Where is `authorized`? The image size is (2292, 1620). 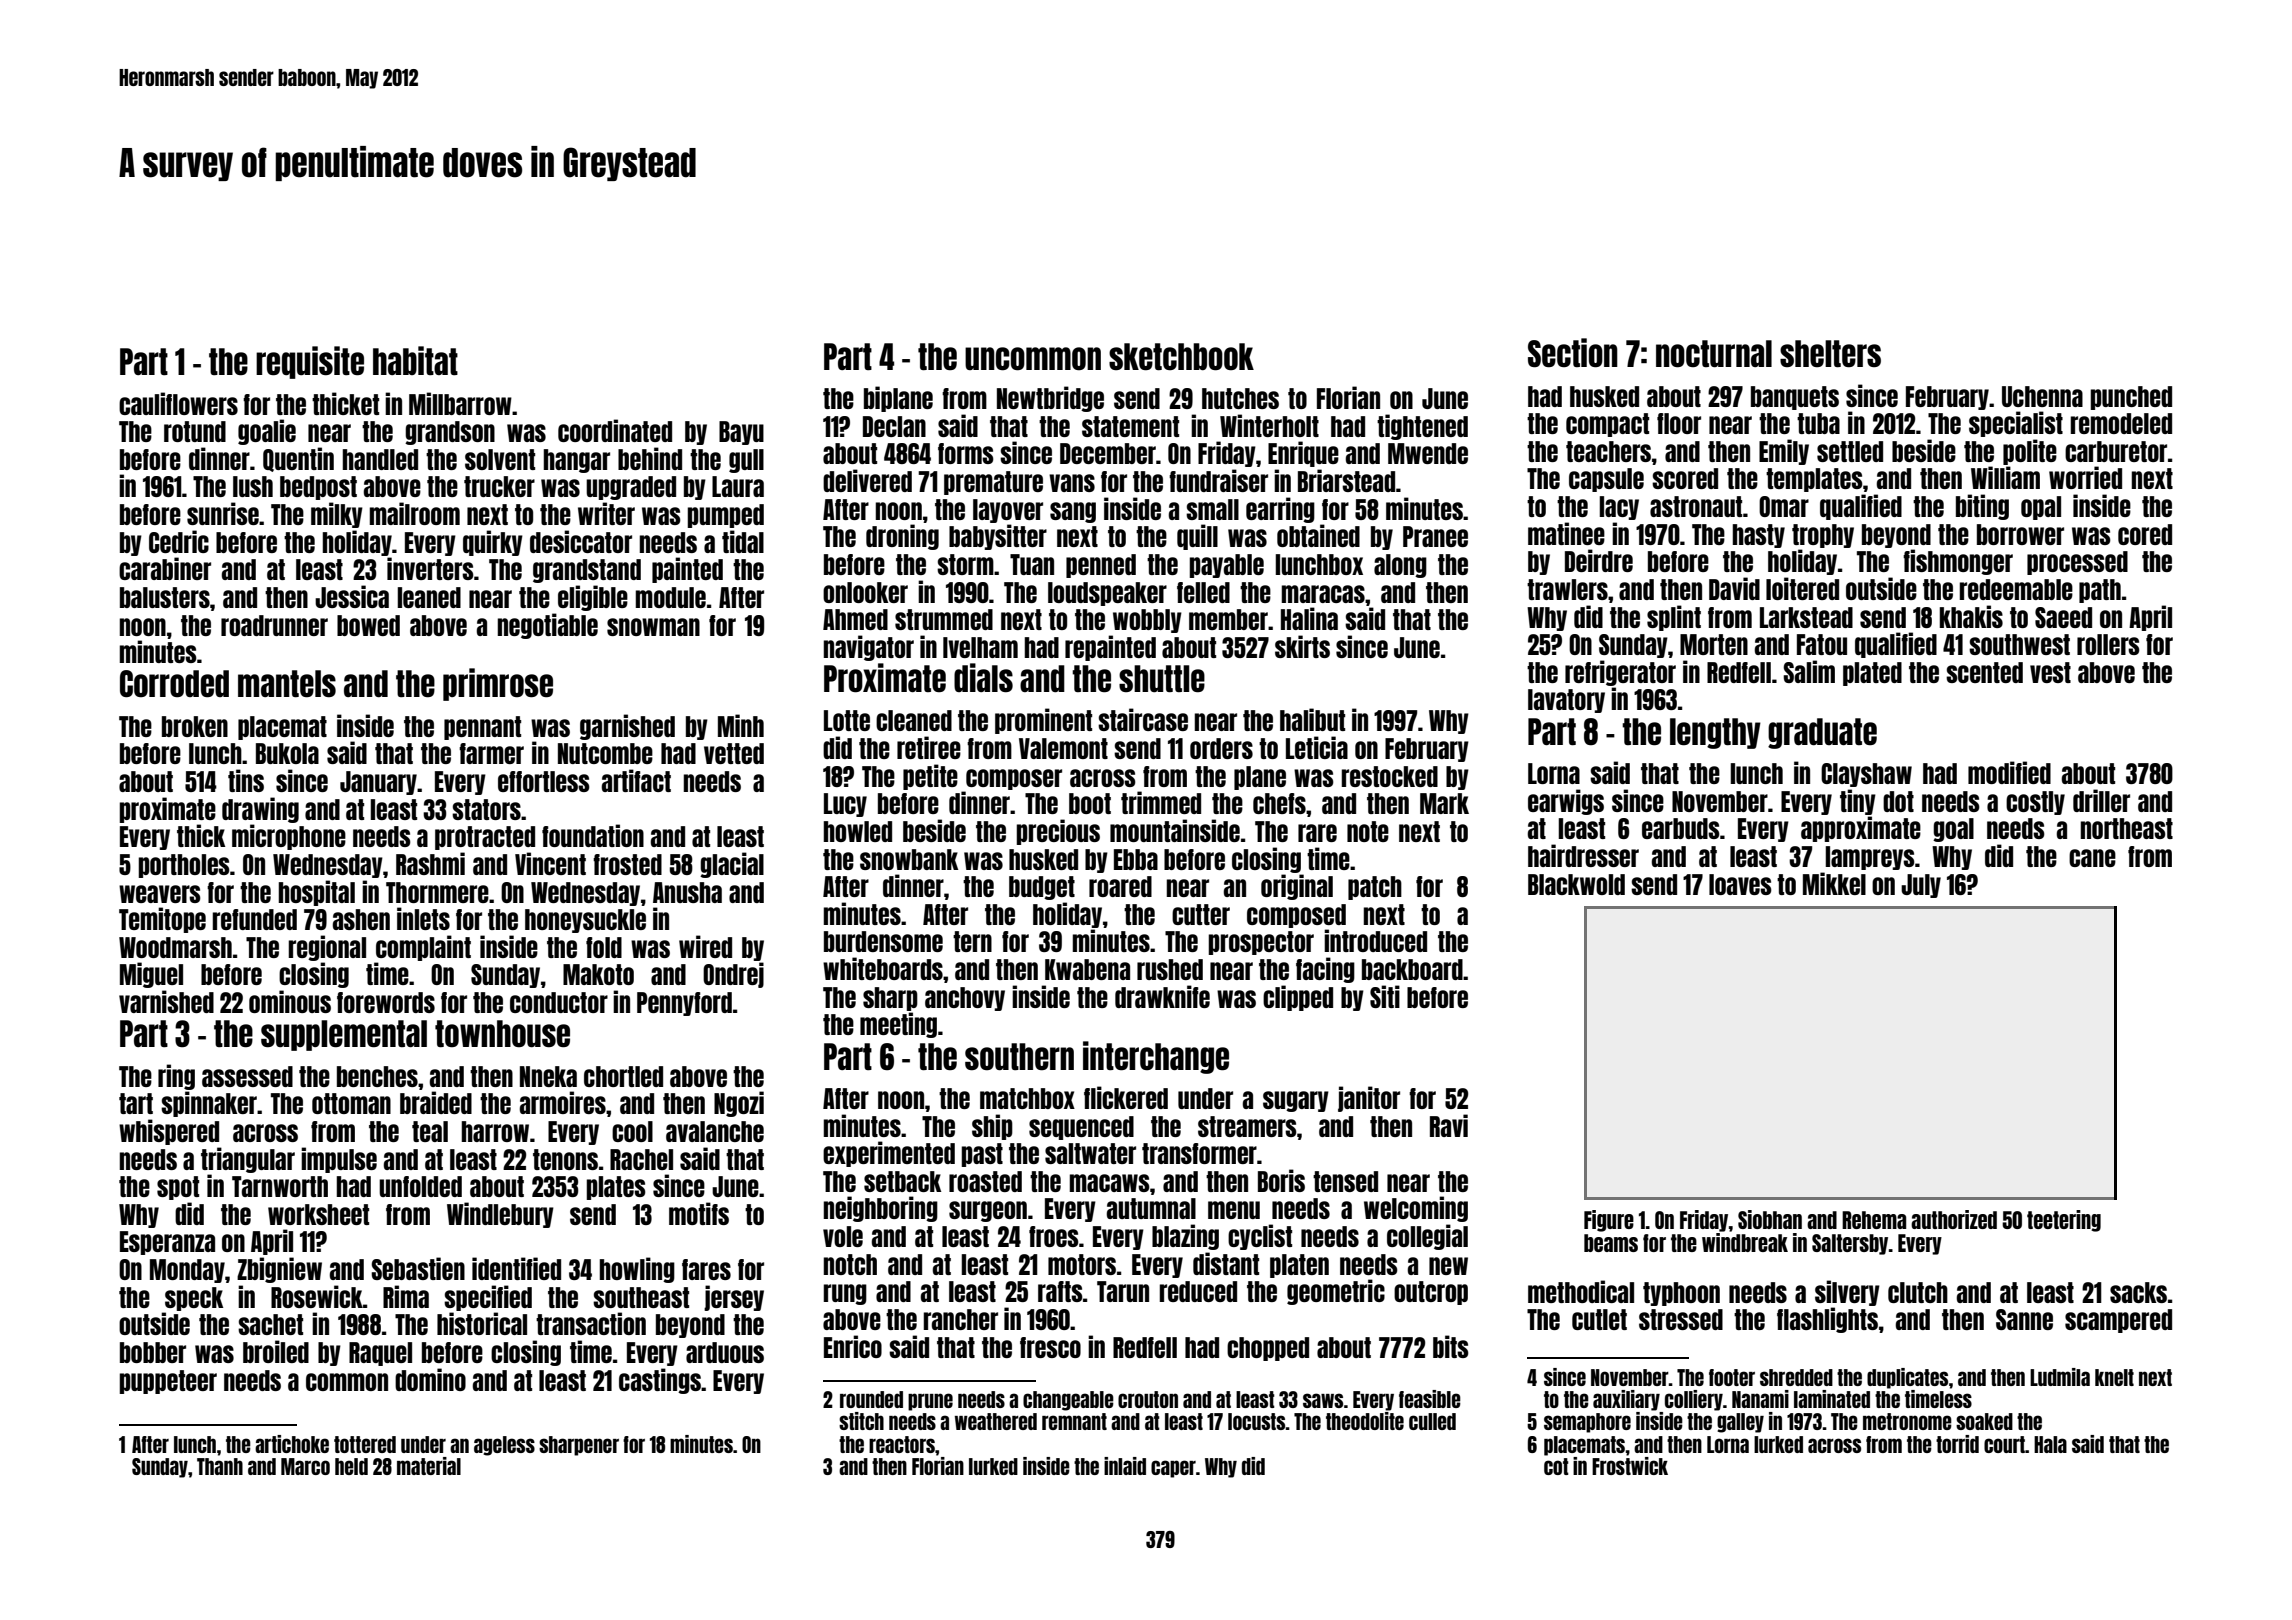 authorized is located at coordinates (1954, 1219).
